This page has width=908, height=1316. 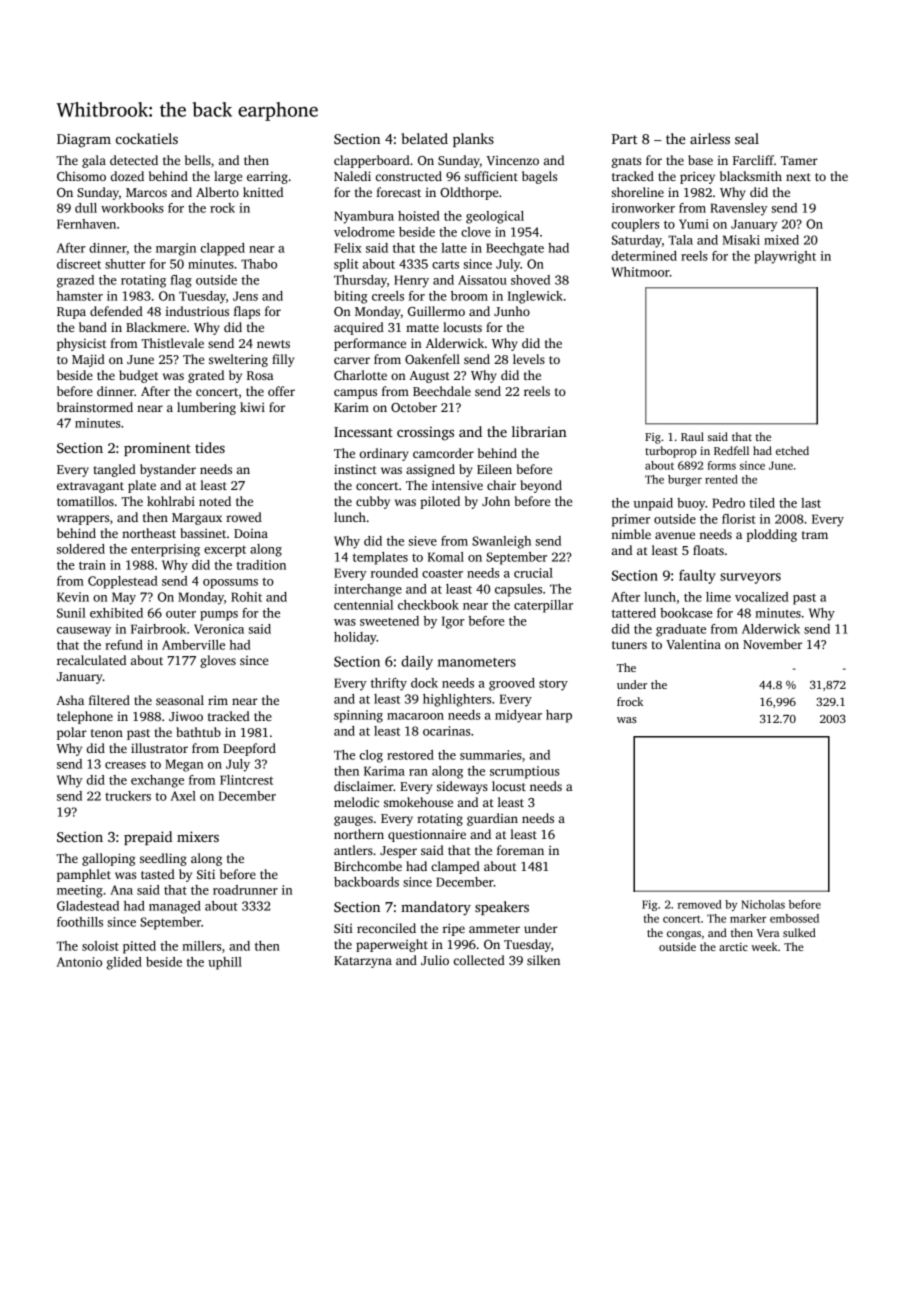 I want to click on seedling, so click(x=163, y=859).
